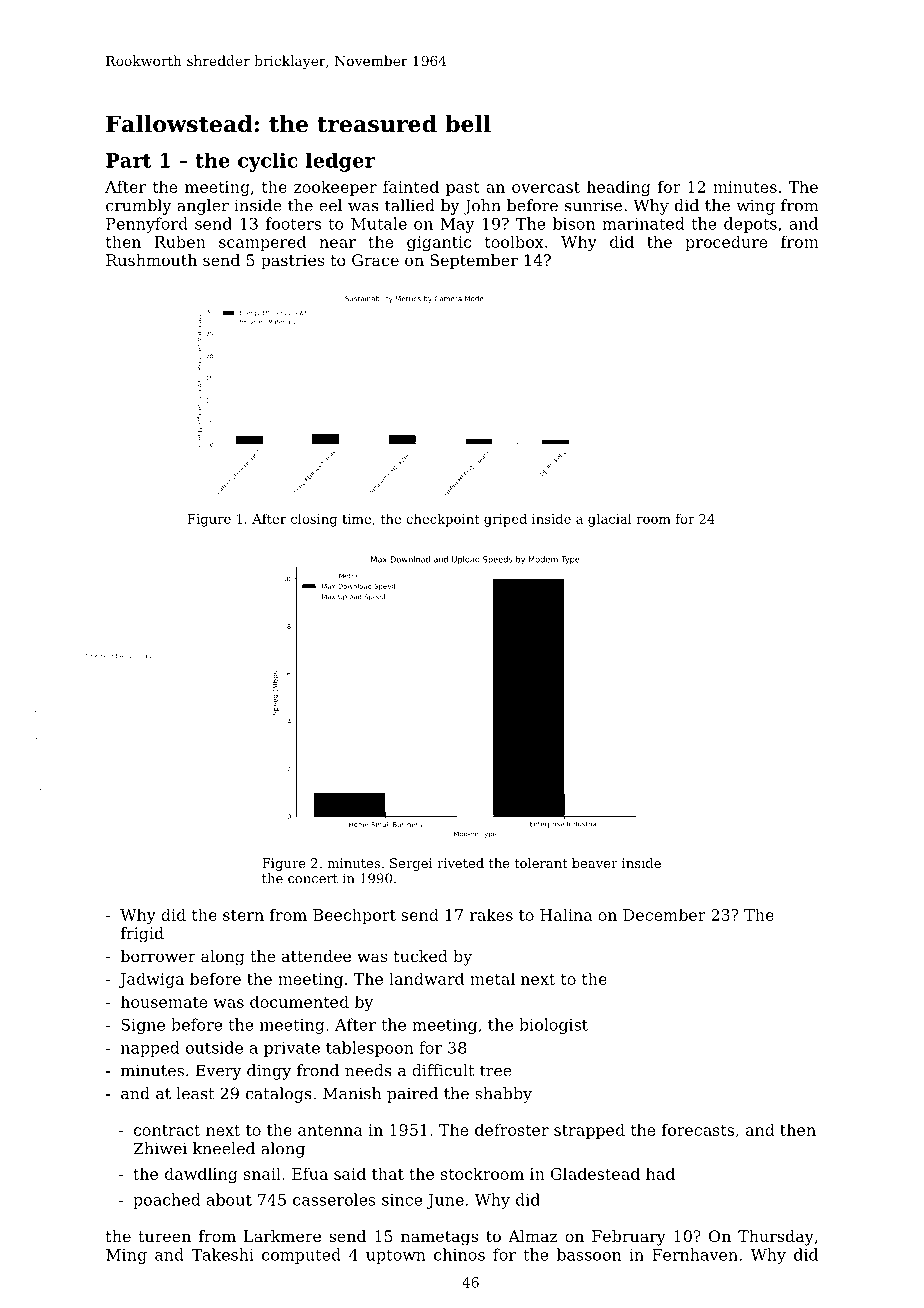  What do you see at coordinates (143, 1026) in the screenshot?
I see `Signe` at bounding box center [143, 1026].
